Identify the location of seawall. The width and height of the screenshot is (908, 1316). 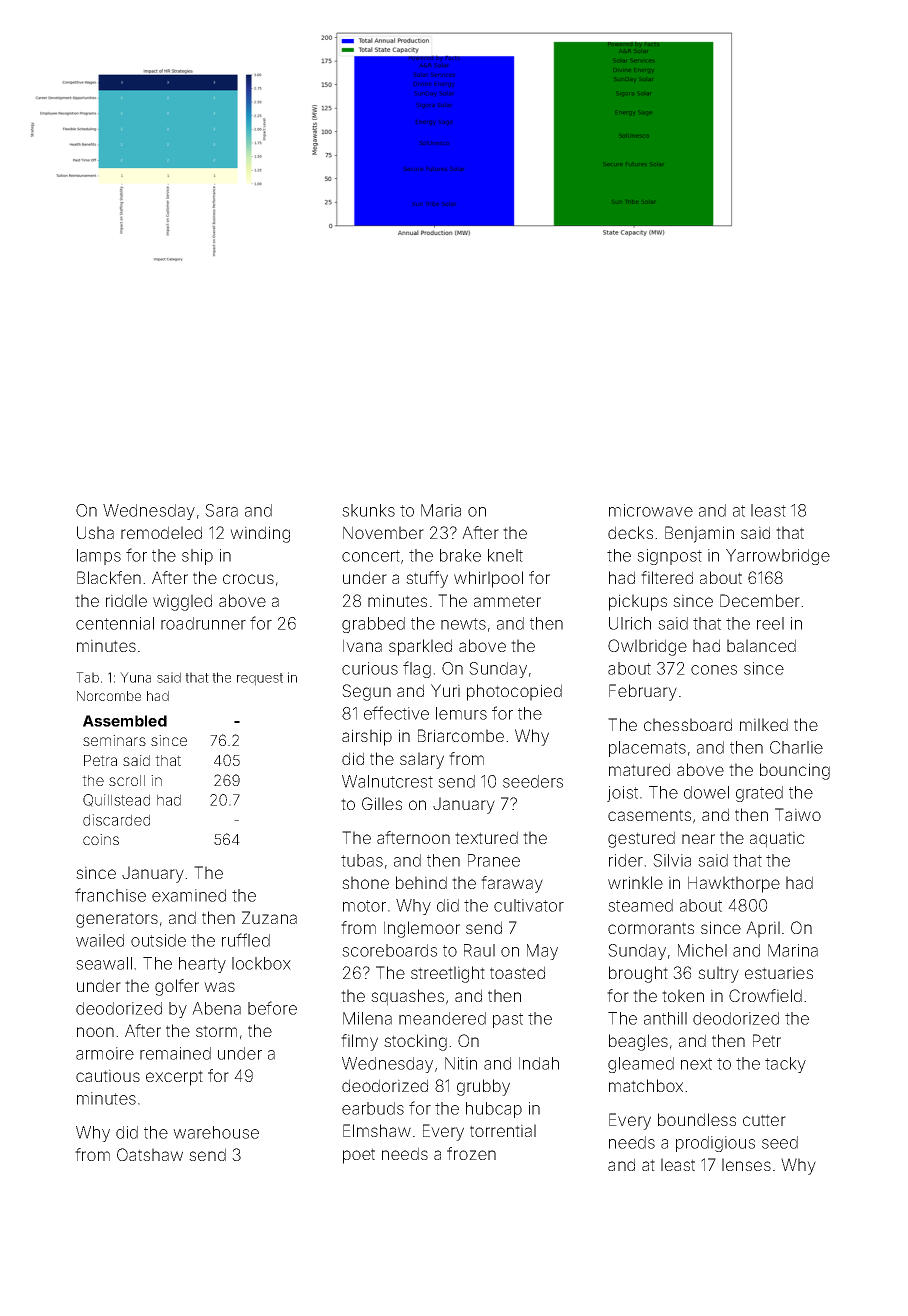
(104, 963).
